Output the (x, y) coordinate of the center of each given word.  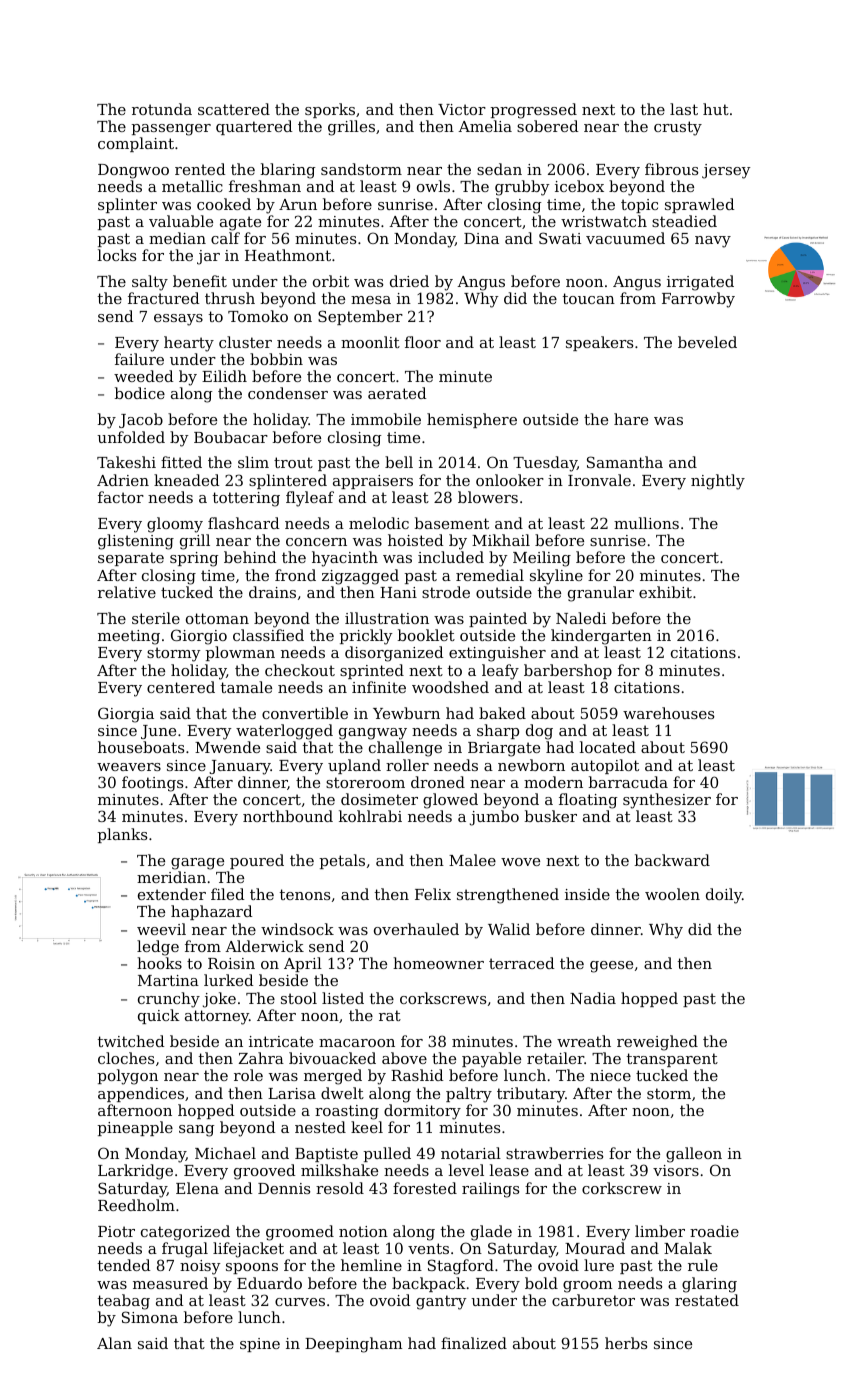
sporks (330, 110)
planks (122, 835)
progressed (534, 111)
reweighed (657, 1043)
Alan (114, 1343)
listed (343, 998)
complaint (136, 144)
